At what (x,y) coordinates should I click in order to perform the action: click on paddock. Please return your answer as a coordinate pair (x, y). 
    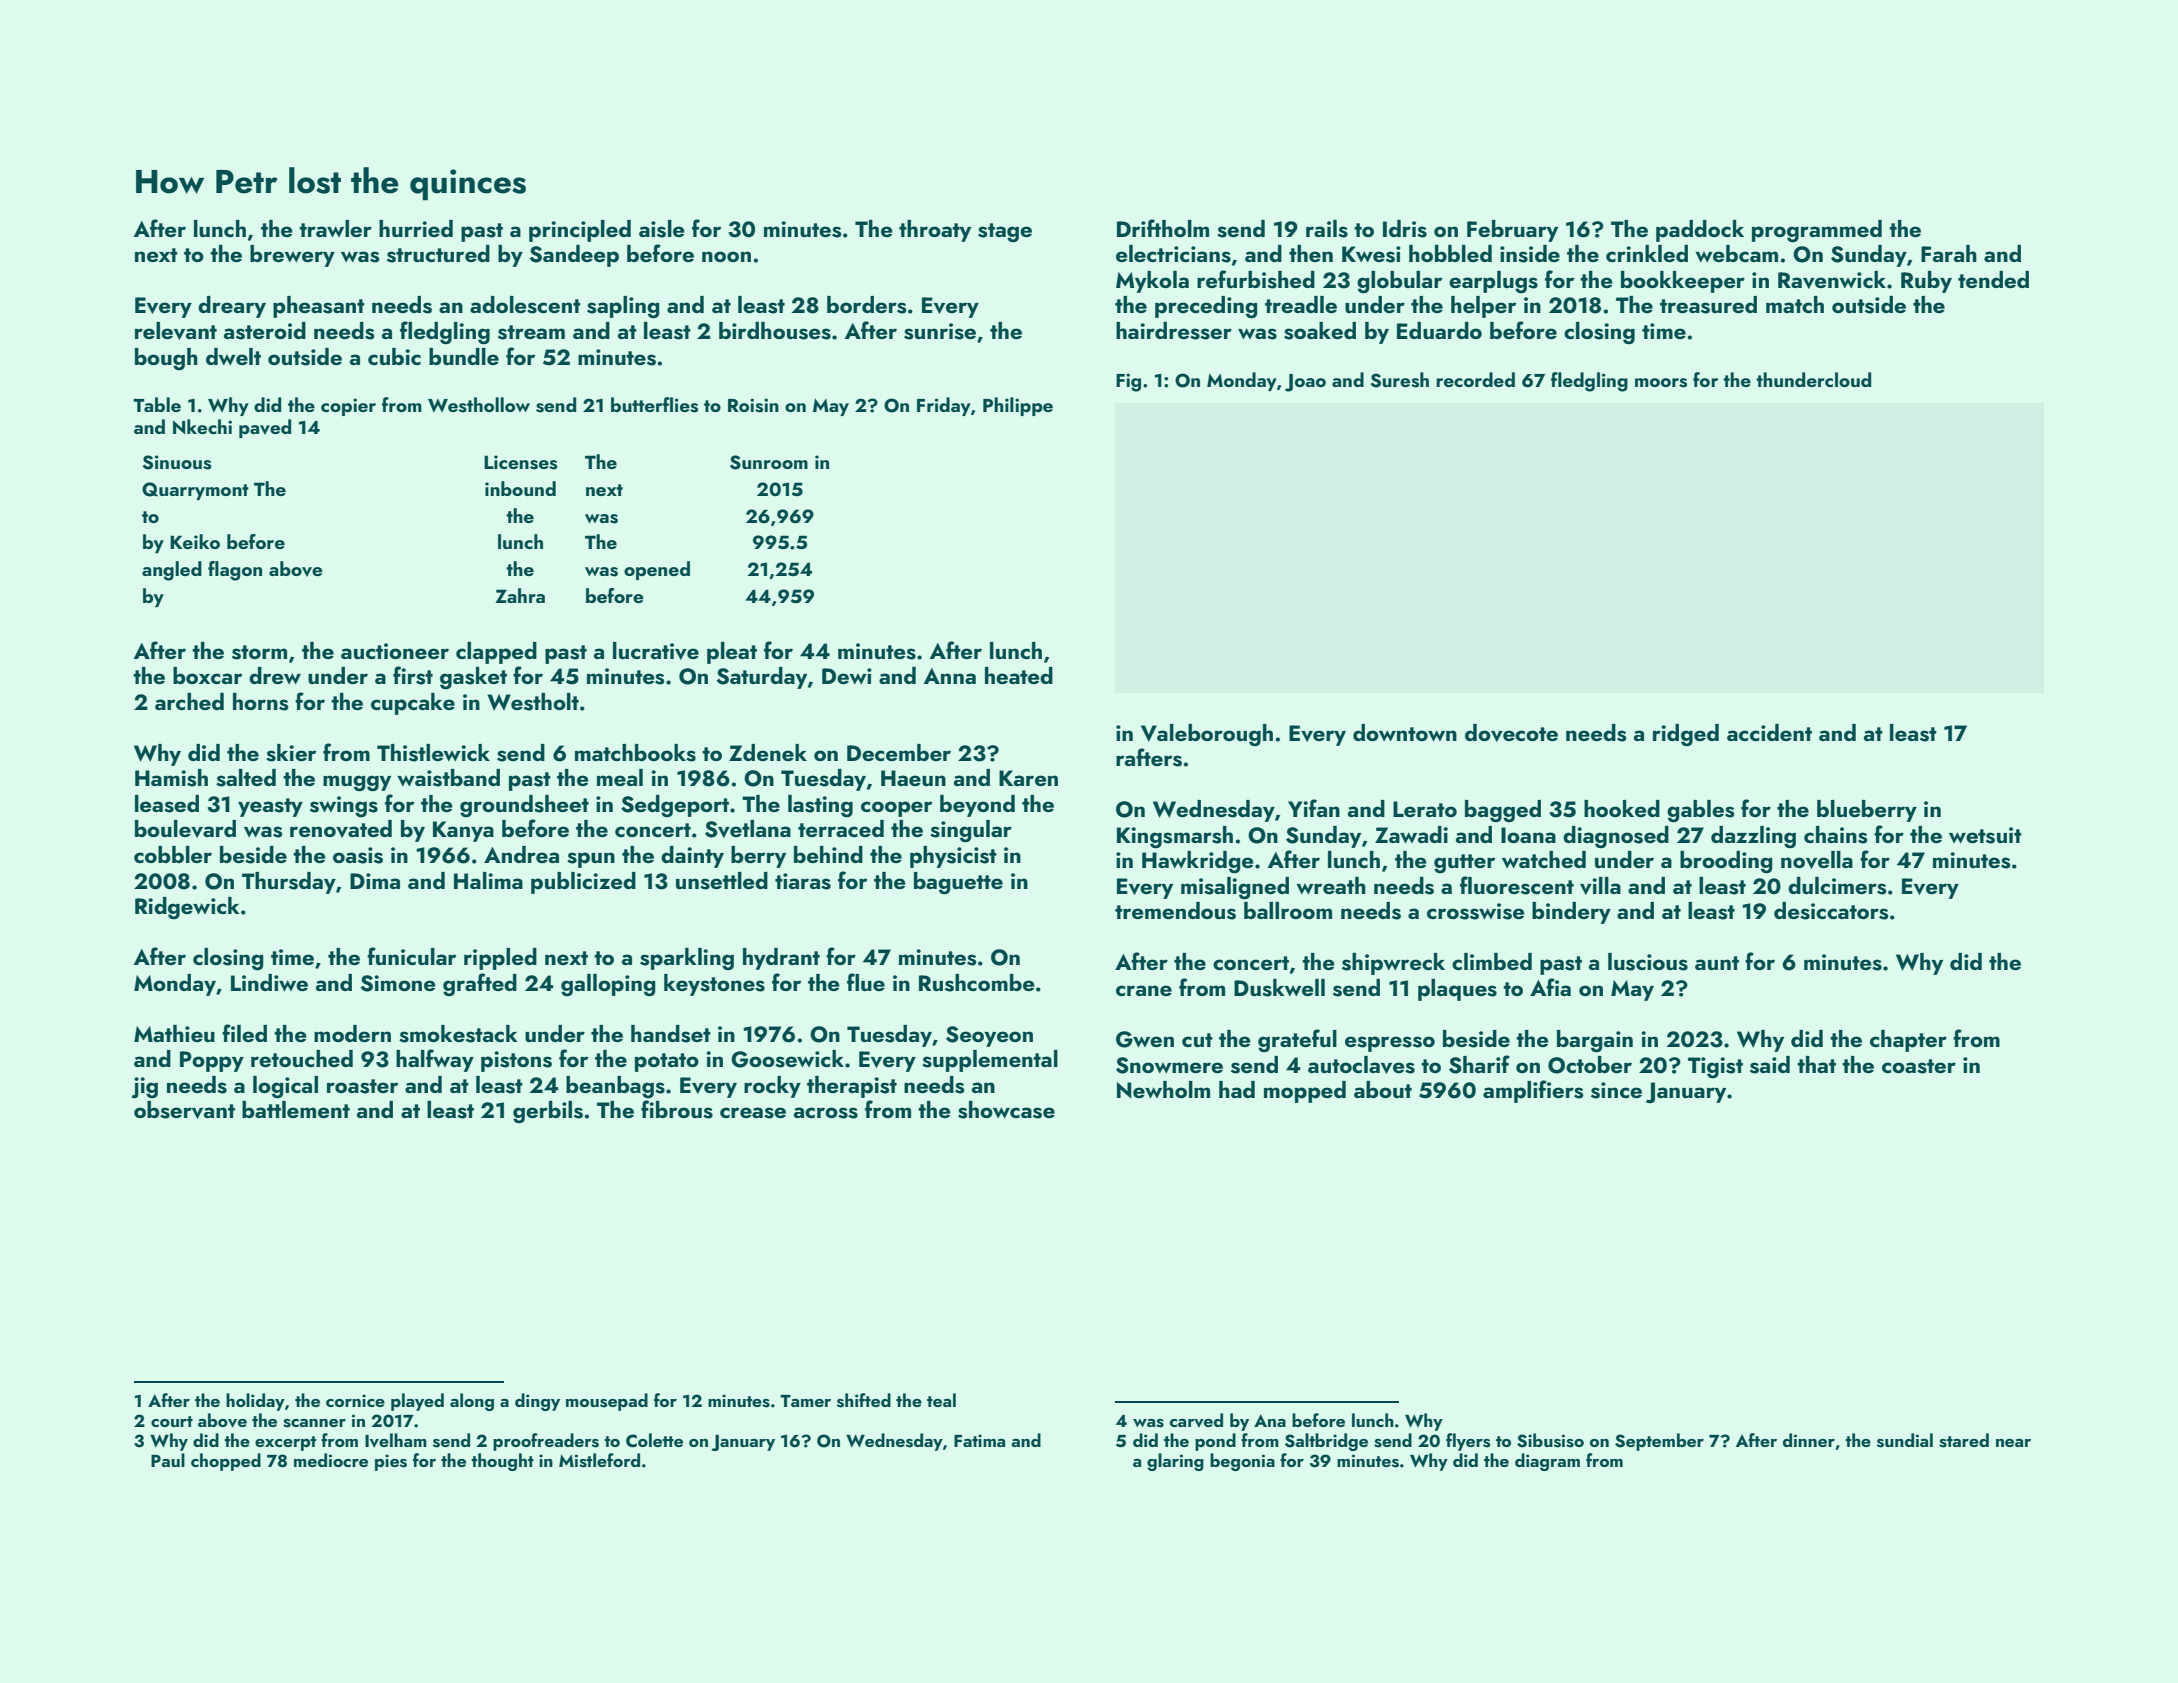
    Looking at the image, I should click on (1700, 231).
